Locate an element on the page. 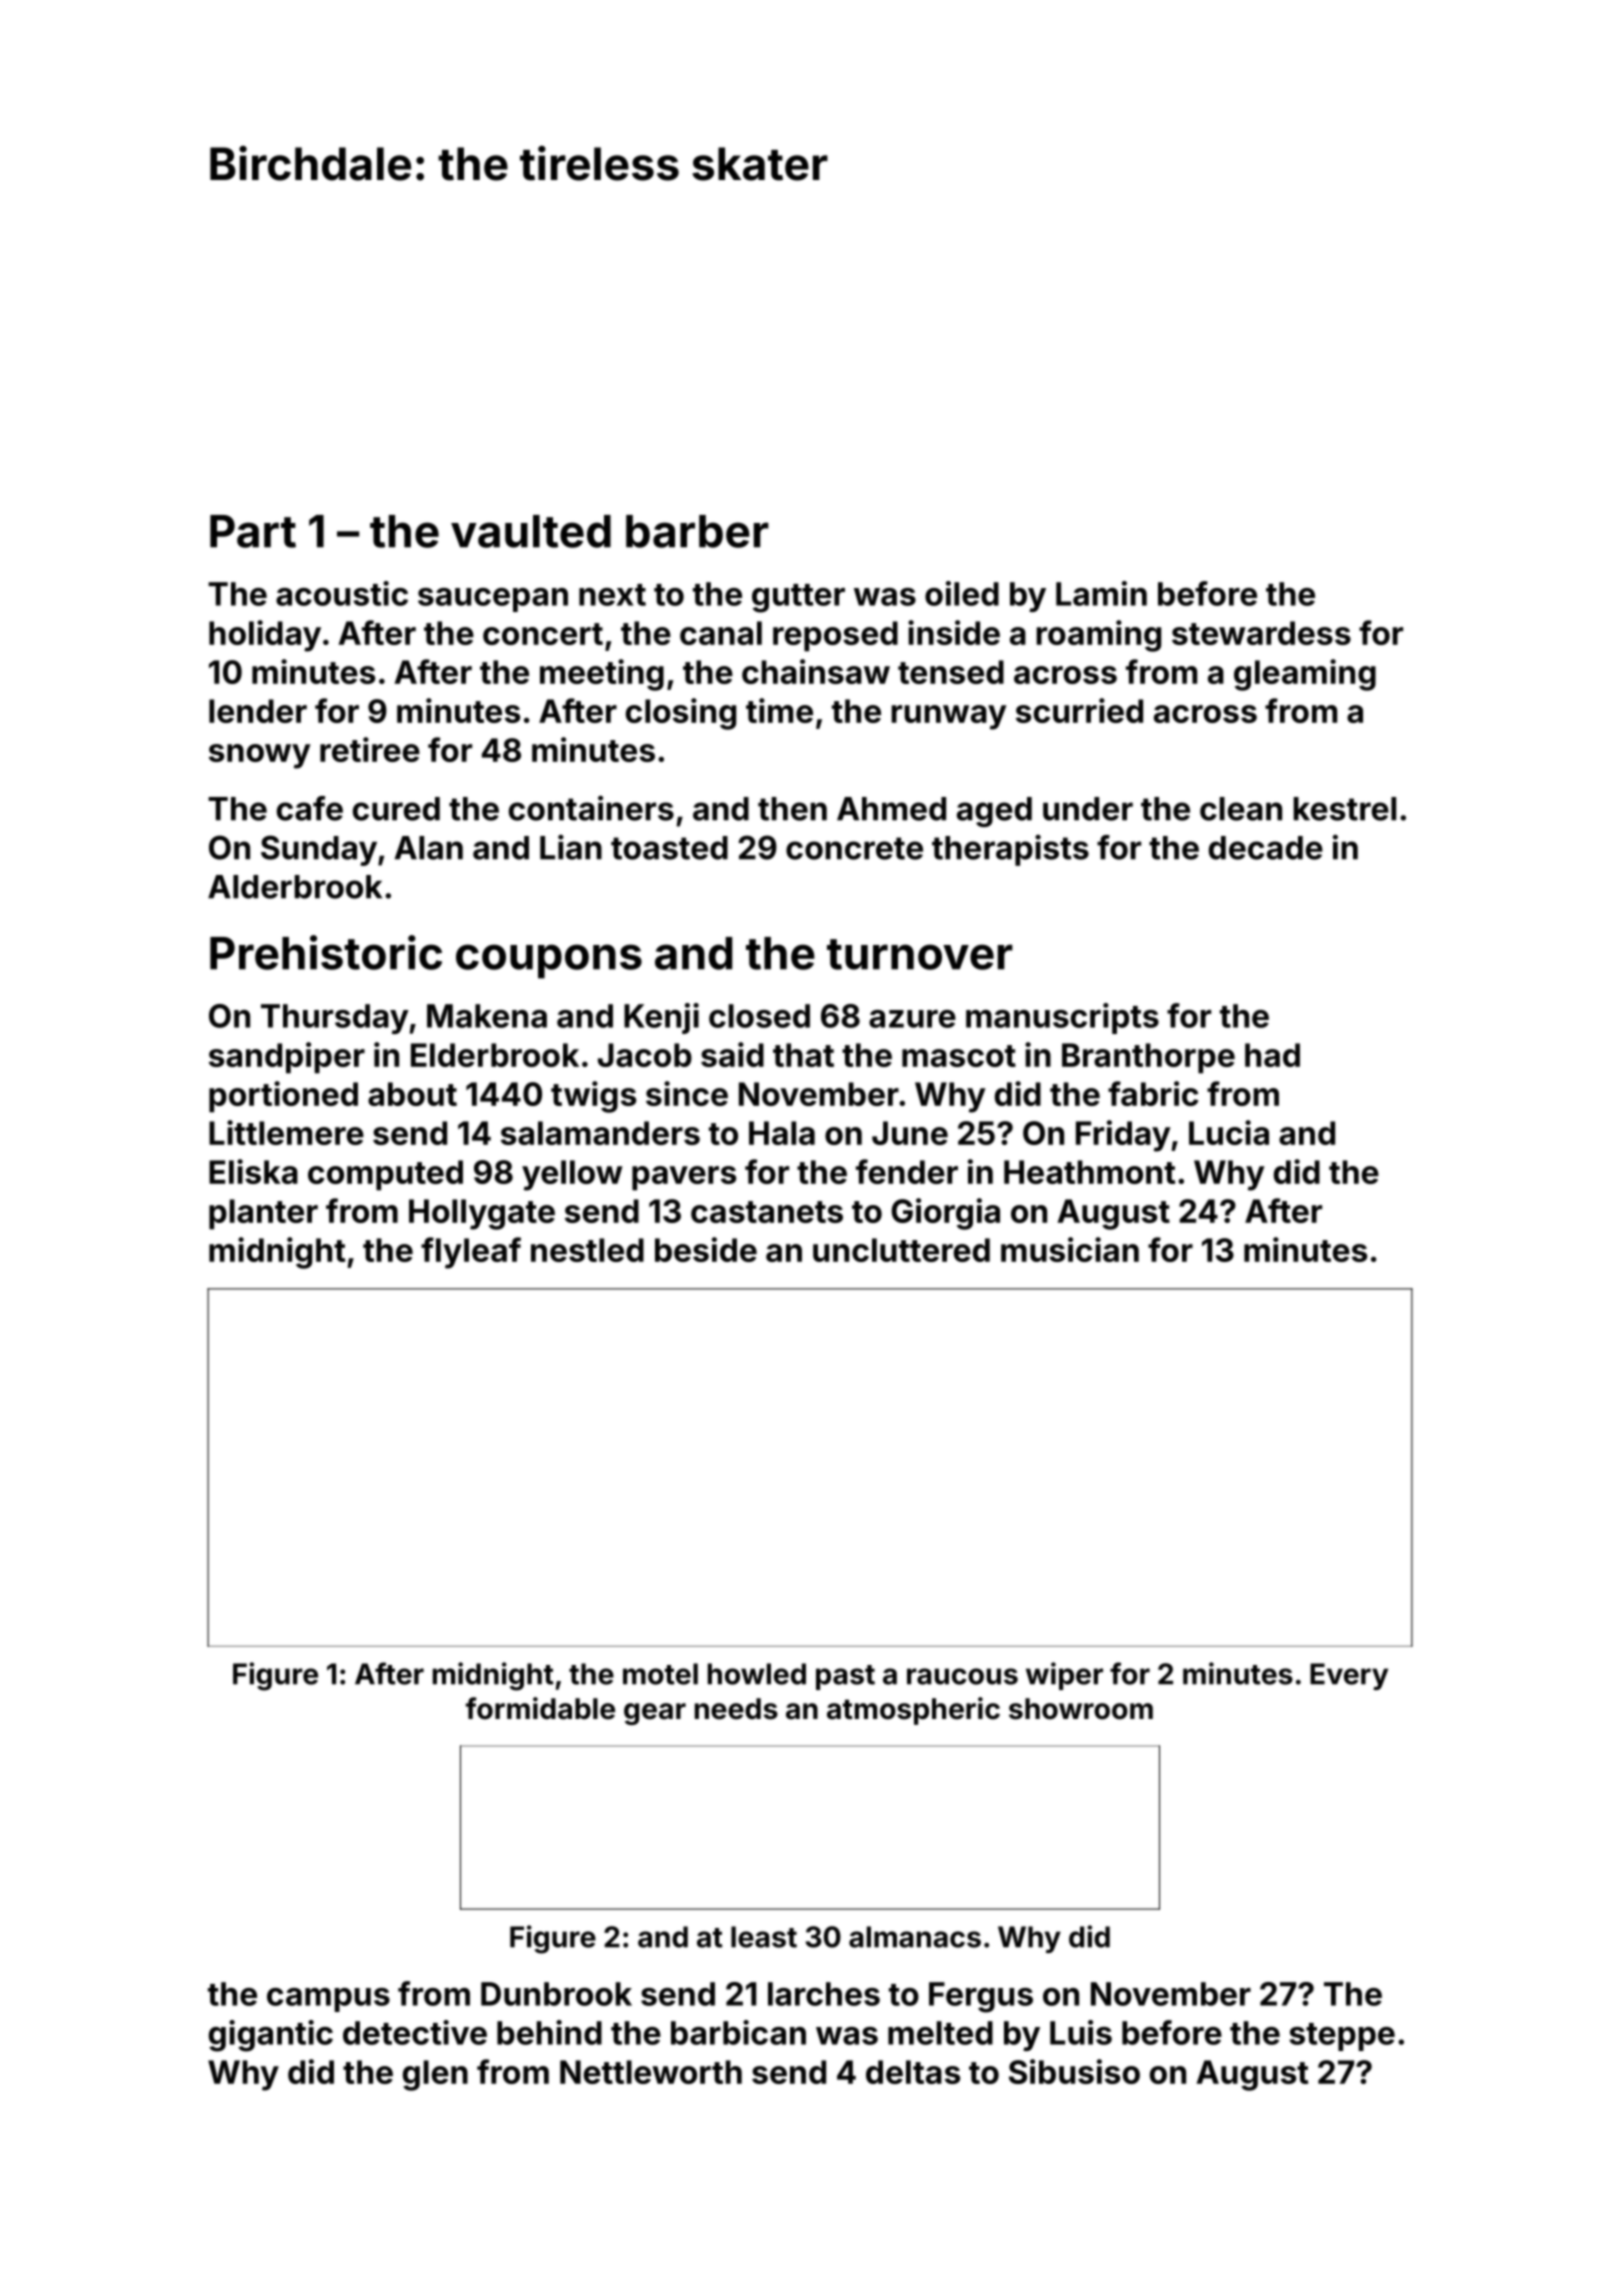 This document has height=2292, width=1620. flyleaf is located at coordinates (471, 1253).
